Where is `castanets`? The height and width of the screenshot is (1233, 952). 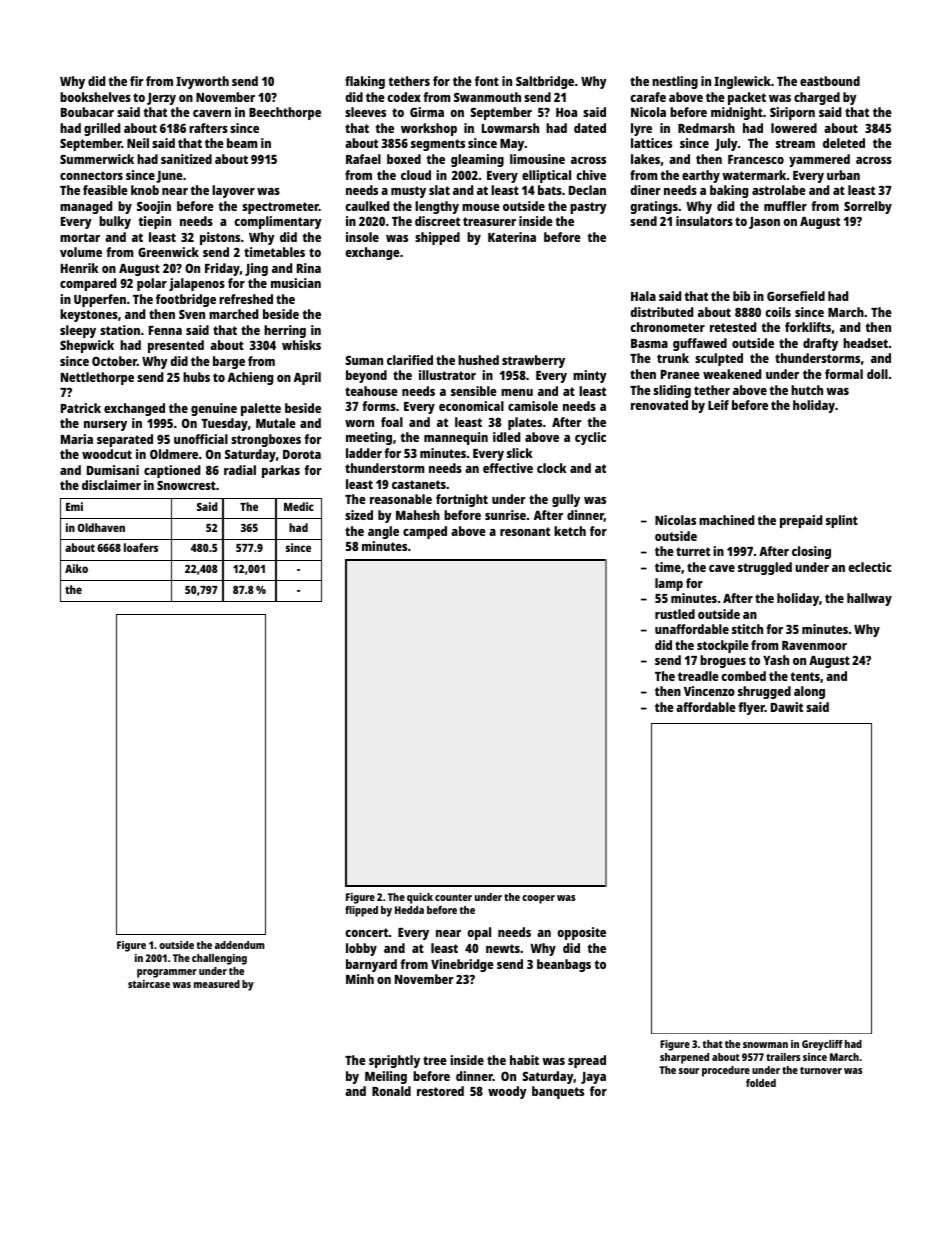
castanets is located at coordinates (419, 484).
